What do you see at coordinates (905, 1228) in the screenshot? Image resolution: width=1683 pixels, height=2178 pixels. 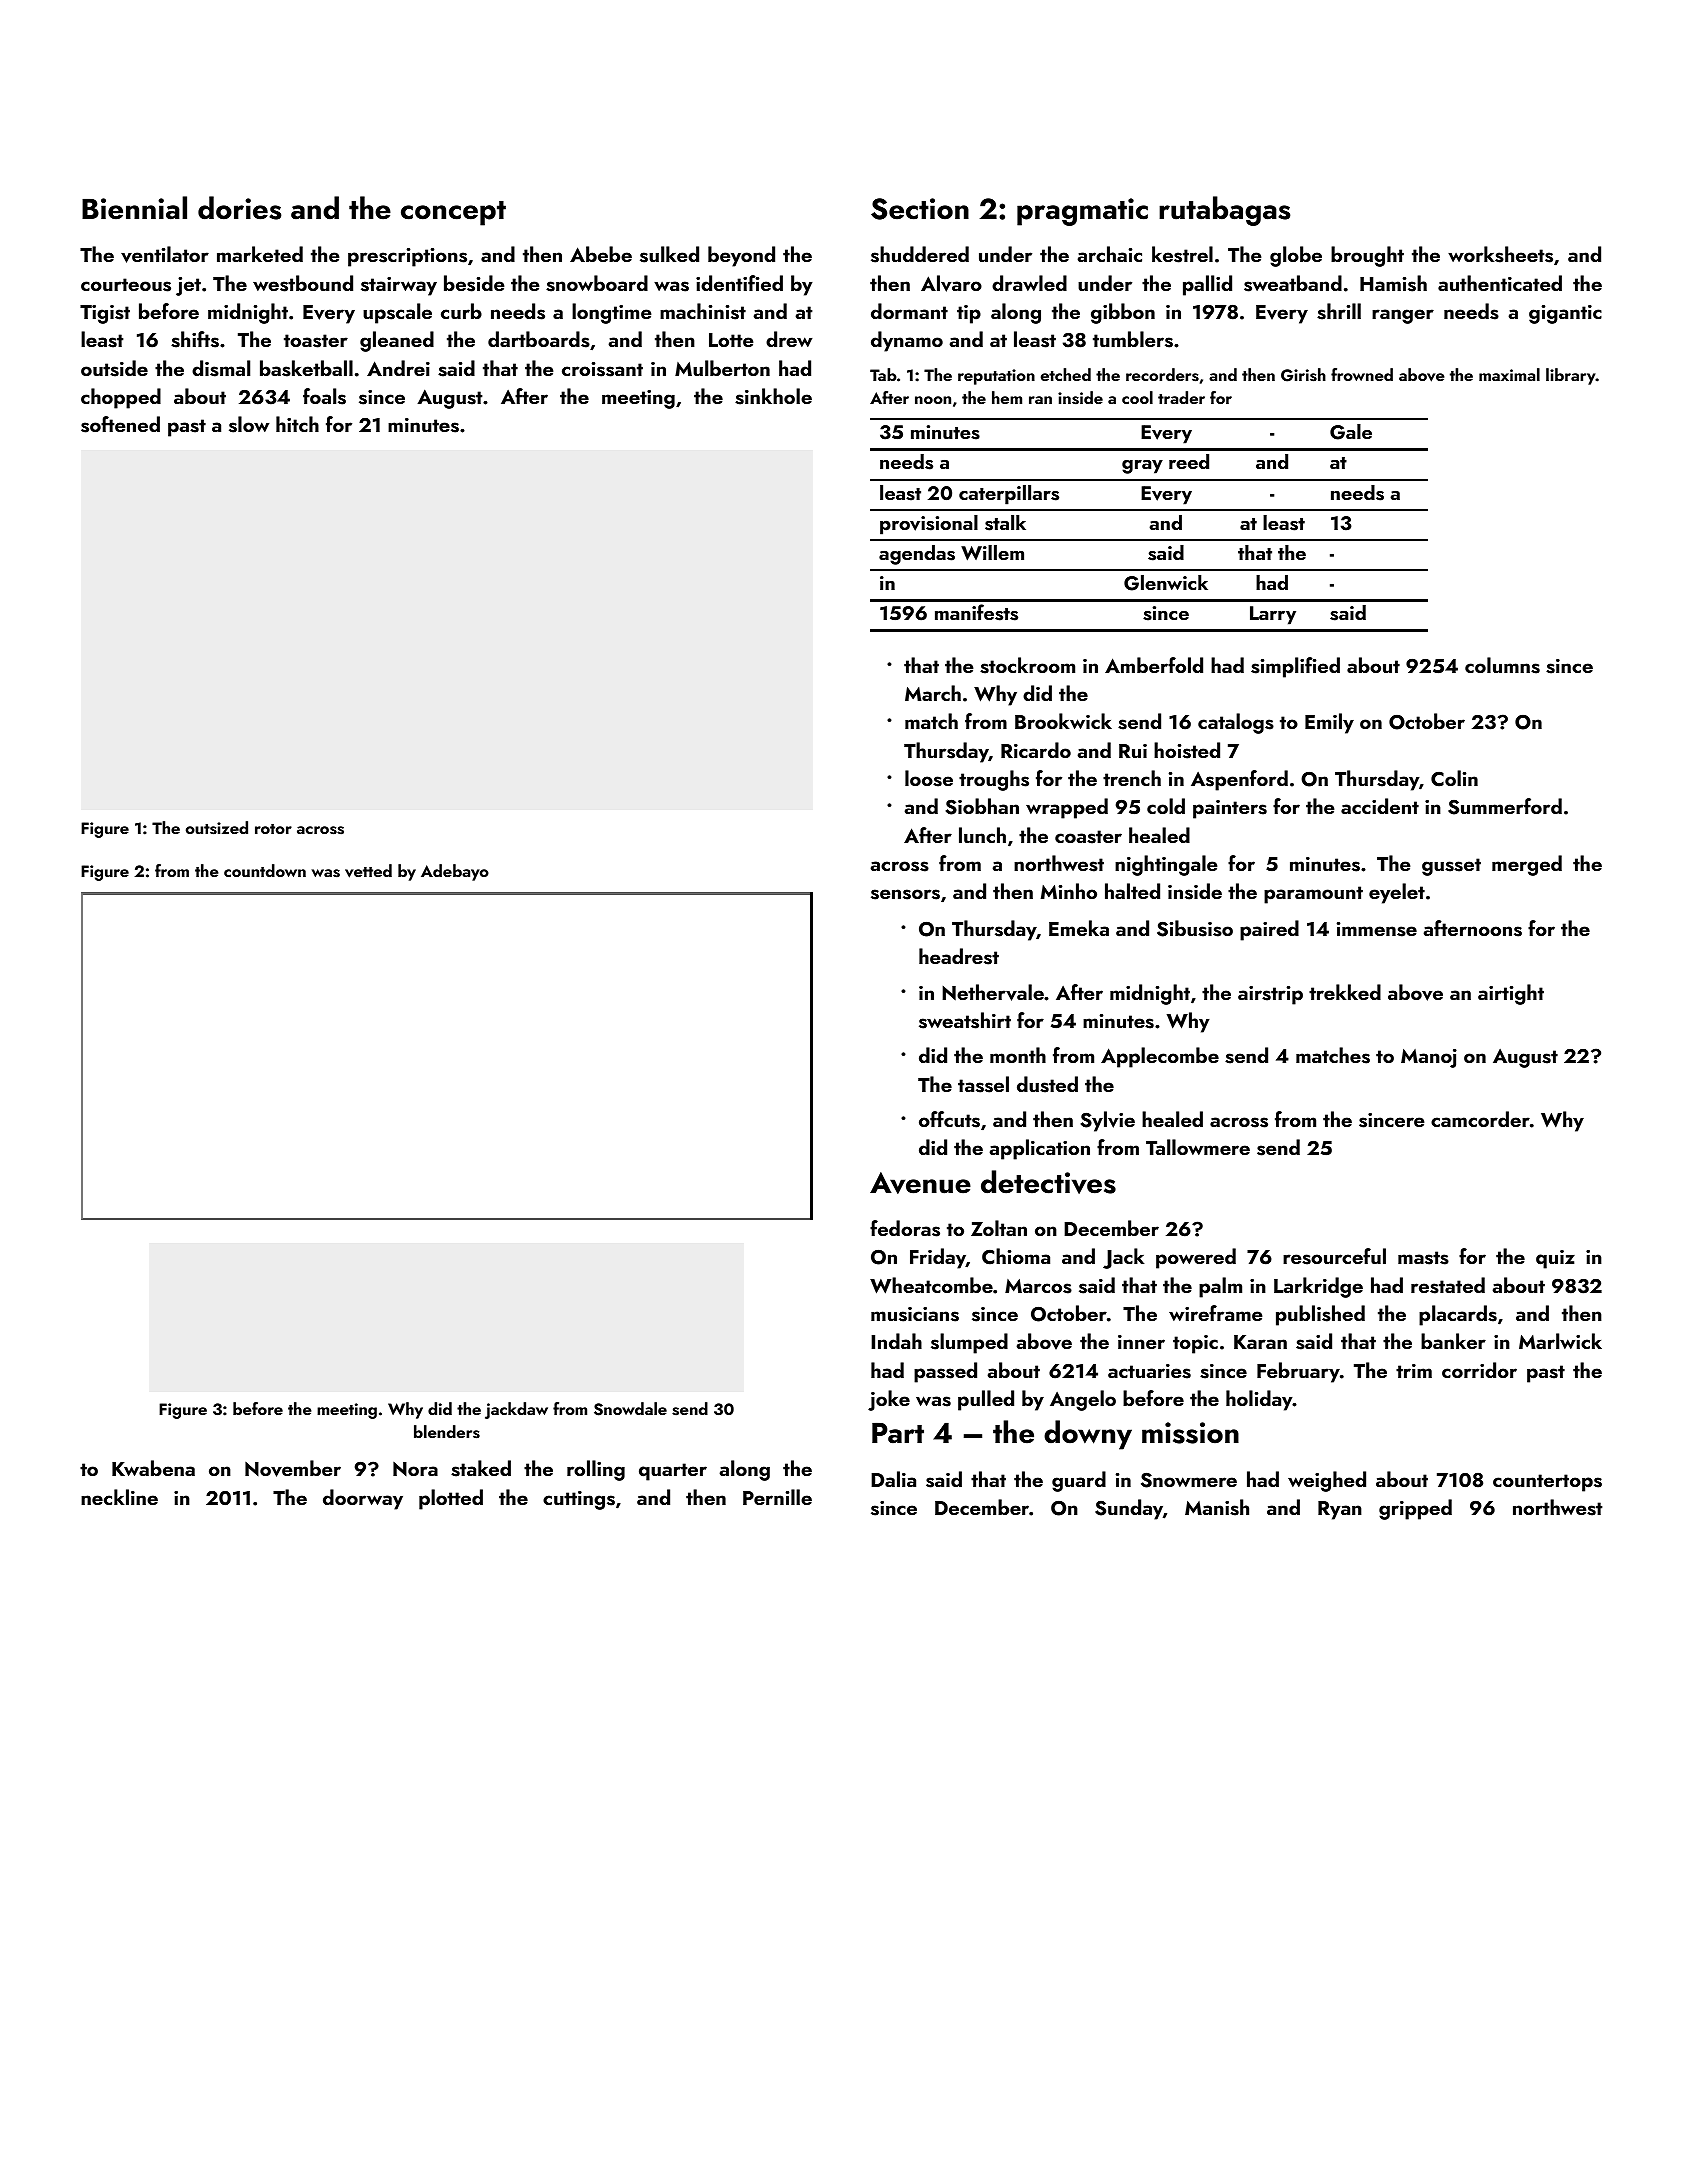 I see `fedoras` at bounding box center [905, 1228].
